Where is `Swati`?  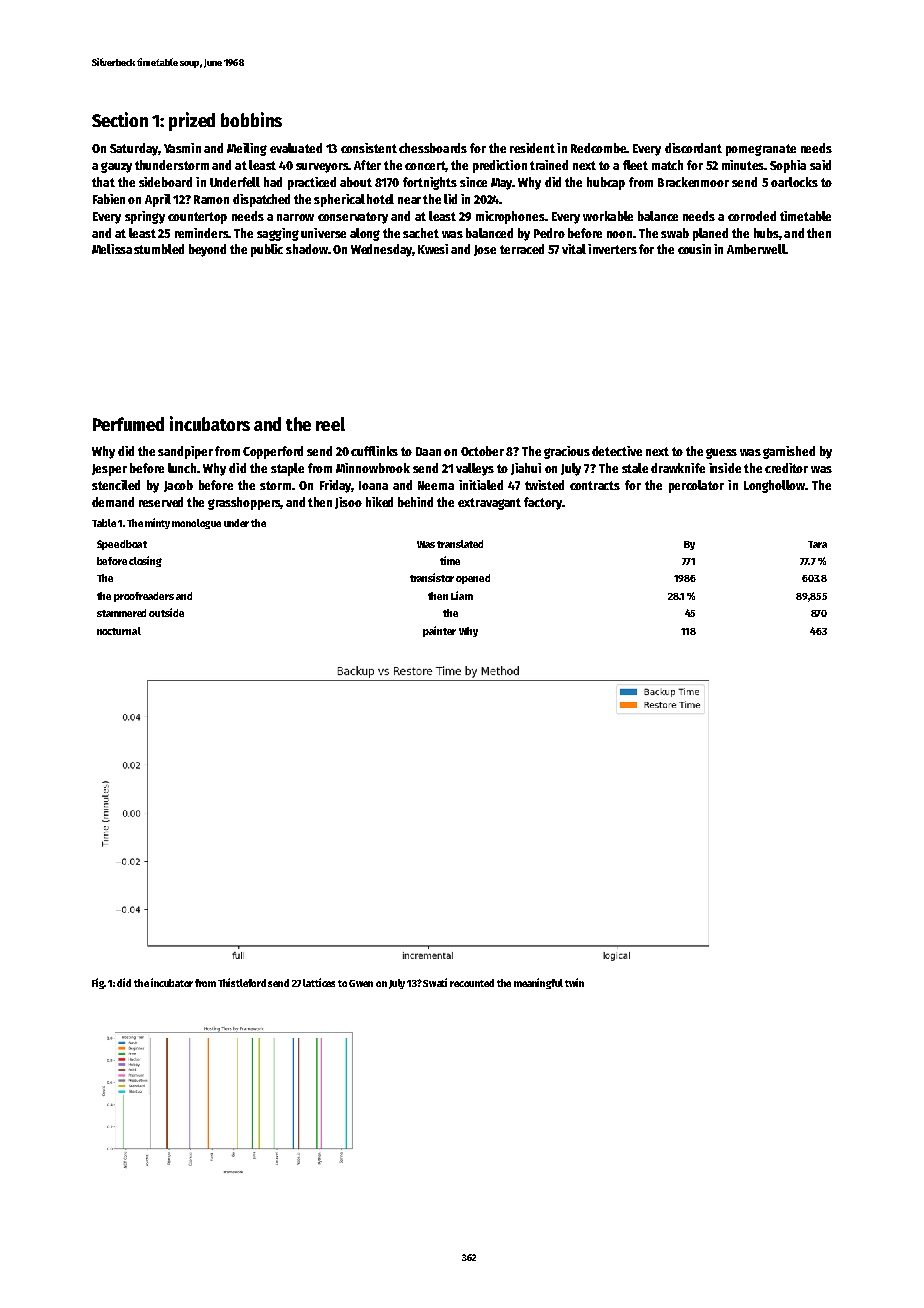 Swati is located at coordinates (435, 982).
